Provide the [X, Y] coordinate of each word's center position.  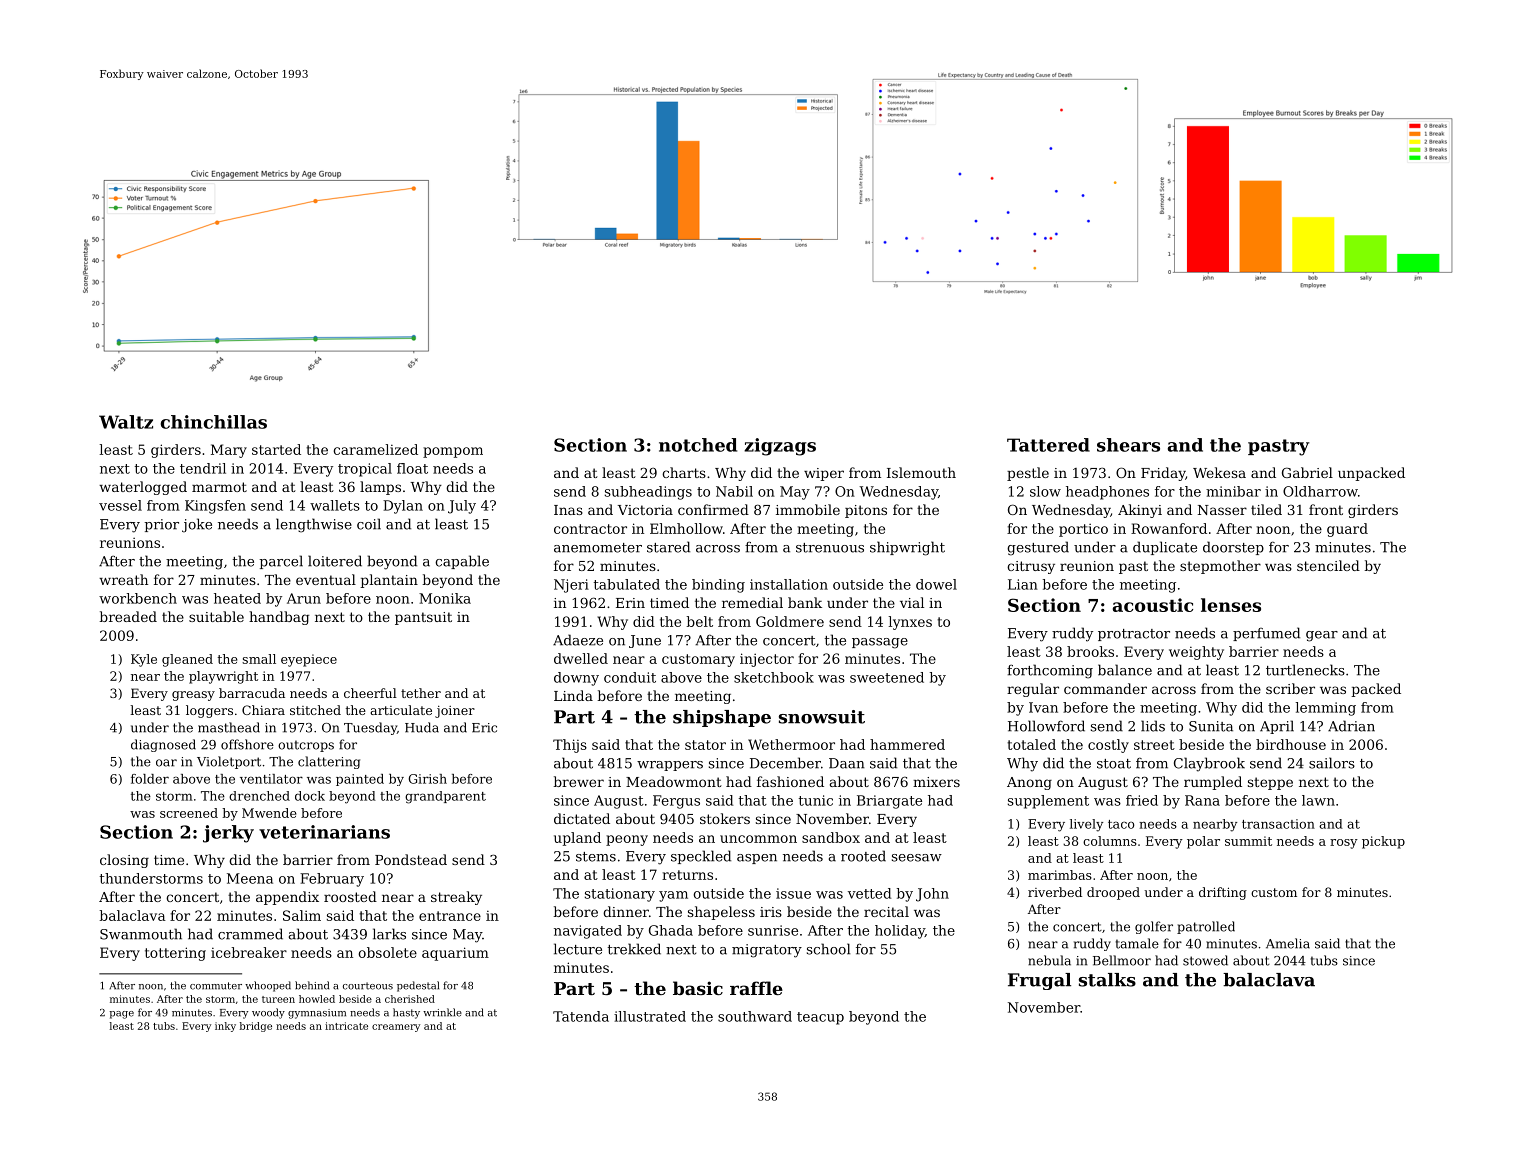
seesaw [917, 858]
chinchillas [214, 422]
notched [698, 445]
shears [1128, 445]
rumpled [1213, 783]
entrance [450, 916]
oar [166, 763]
